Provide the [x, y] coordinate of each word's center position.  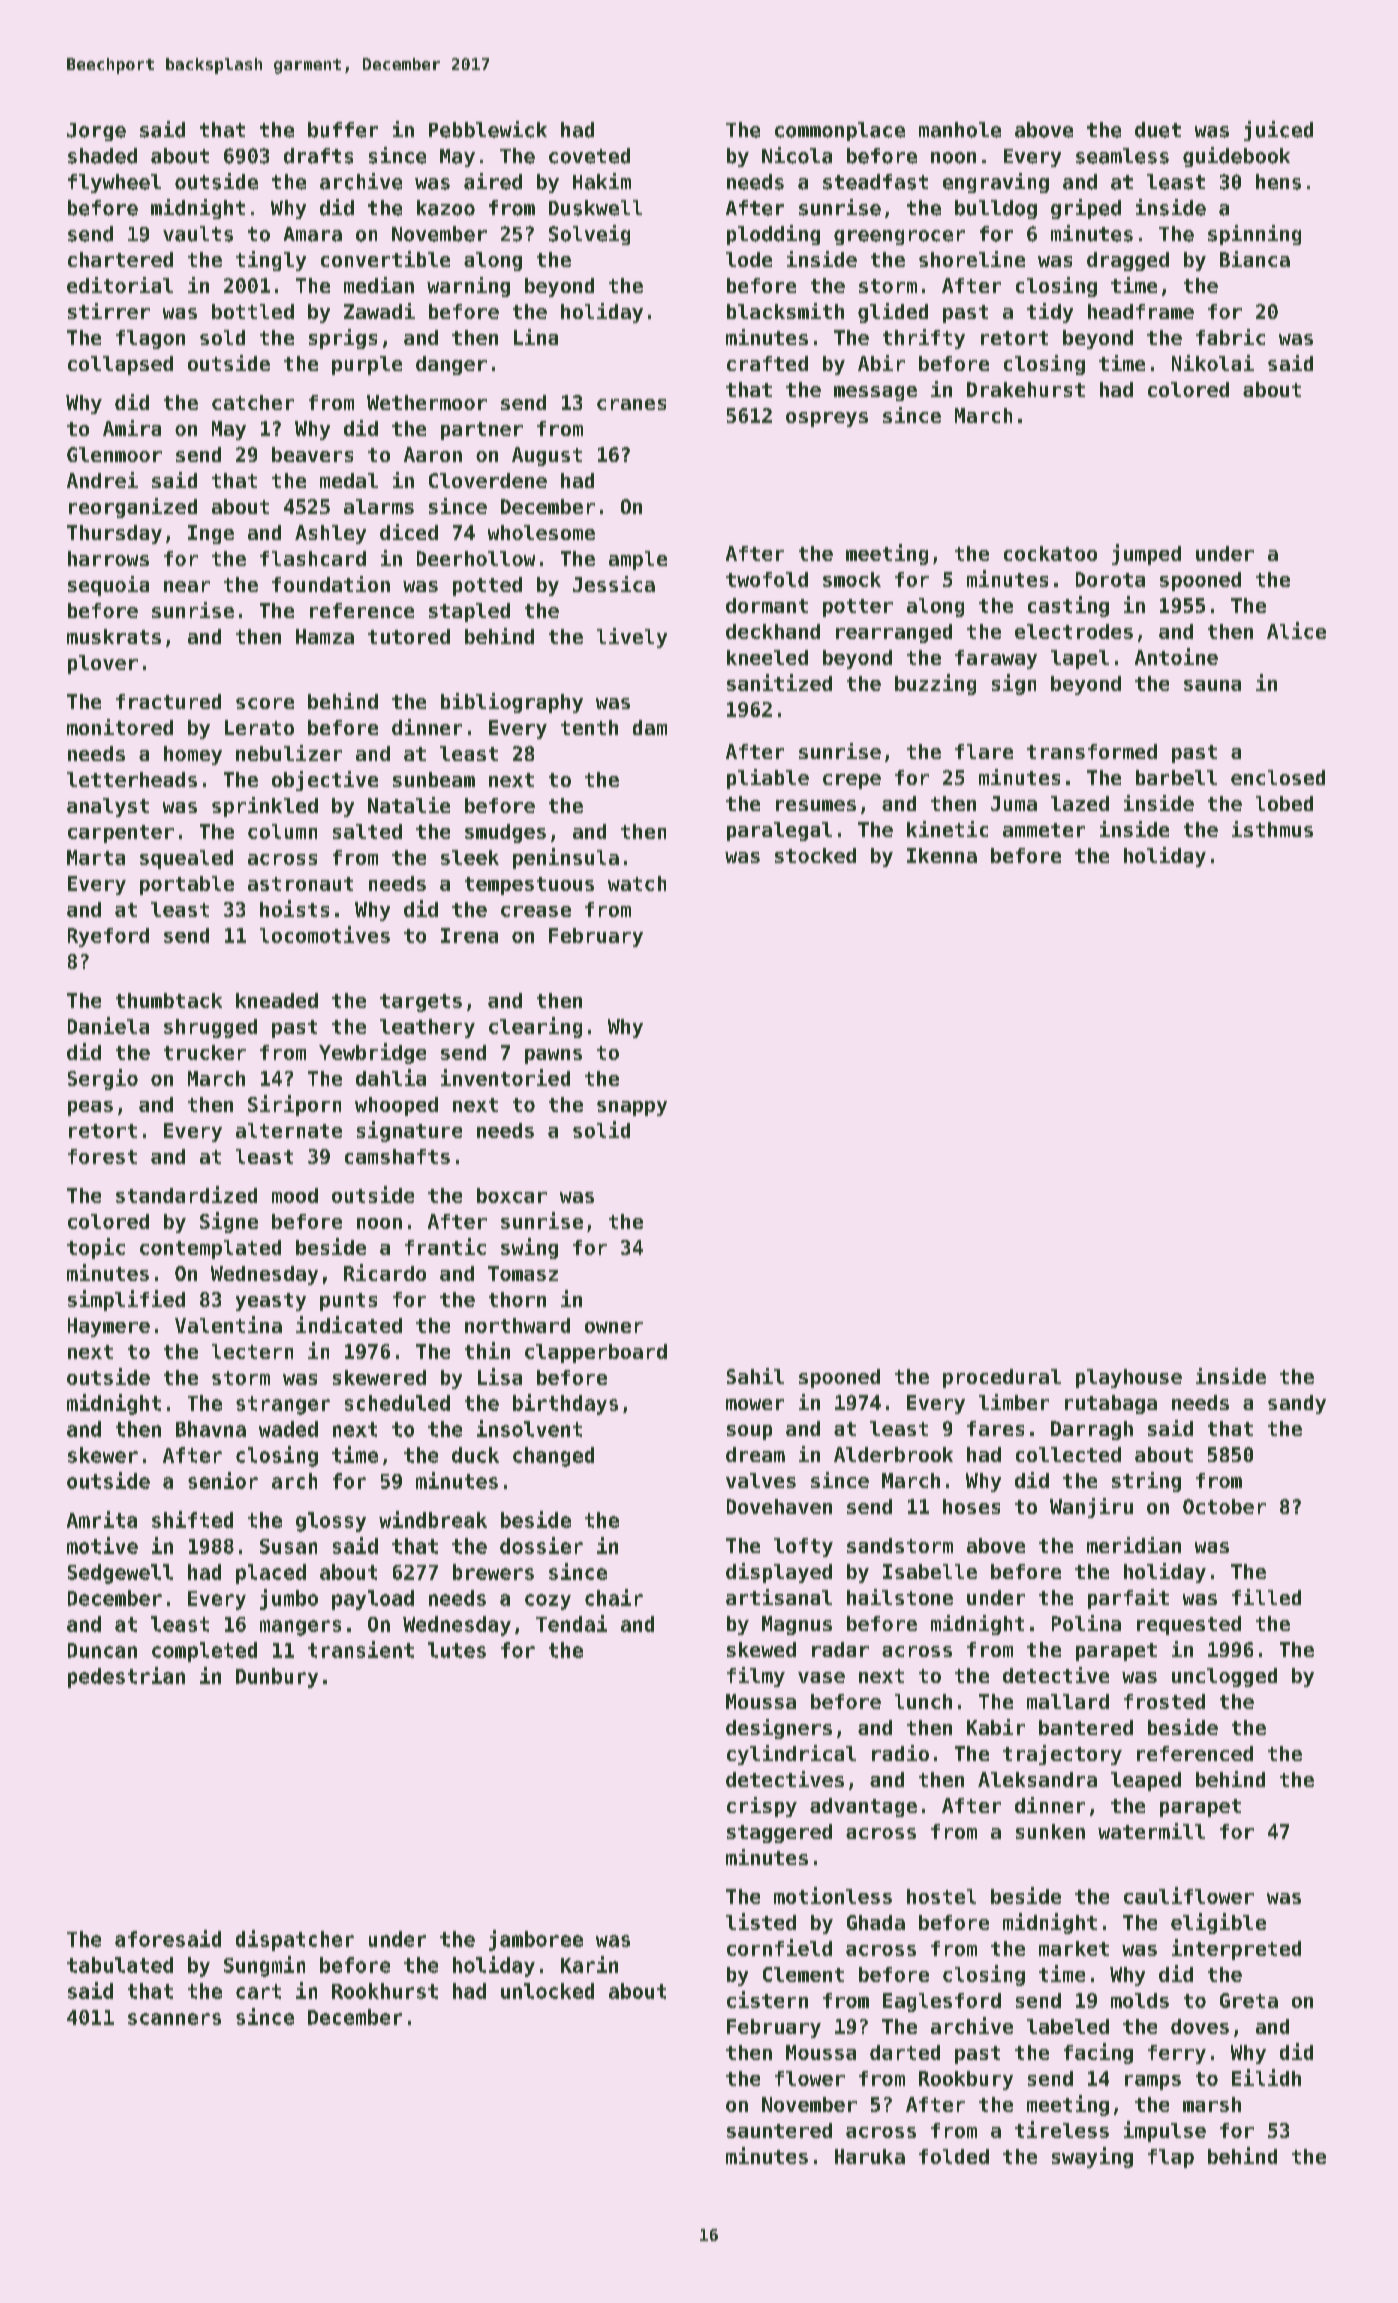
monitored [120, 727]
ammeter [1044, 830]
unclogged [1224, 1677]
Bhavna [211, 1429]
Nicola [797, 155]
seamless [1122, 156]
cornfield [779, 1947]
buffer [343, 130]
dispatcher [295, 1940]
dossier [541, 1545]
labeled [1068, 2026]
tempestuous [529, 886]
